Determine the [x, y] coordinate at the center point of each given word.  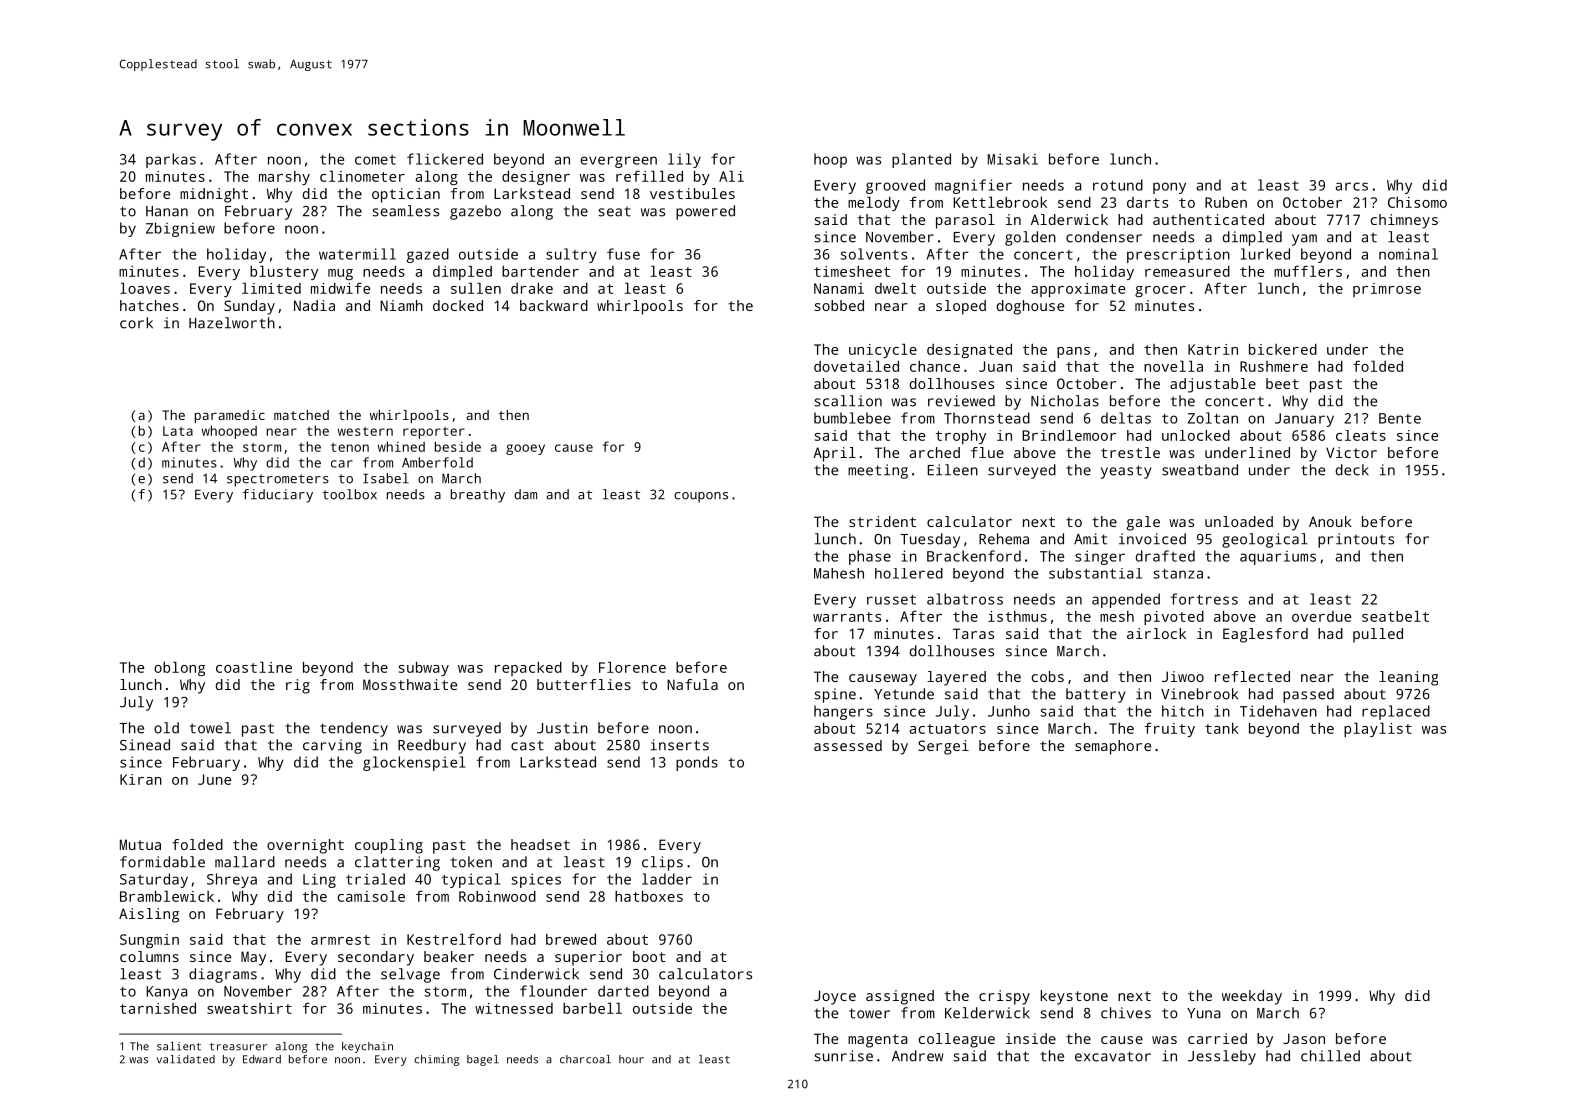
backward [554, 305]
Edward [262, 1059]
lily [684, 160]
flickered [445, 159]
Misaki [1013, 159]
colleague [957, 1040]
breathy [478, 496]
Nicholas [1065, 401]
